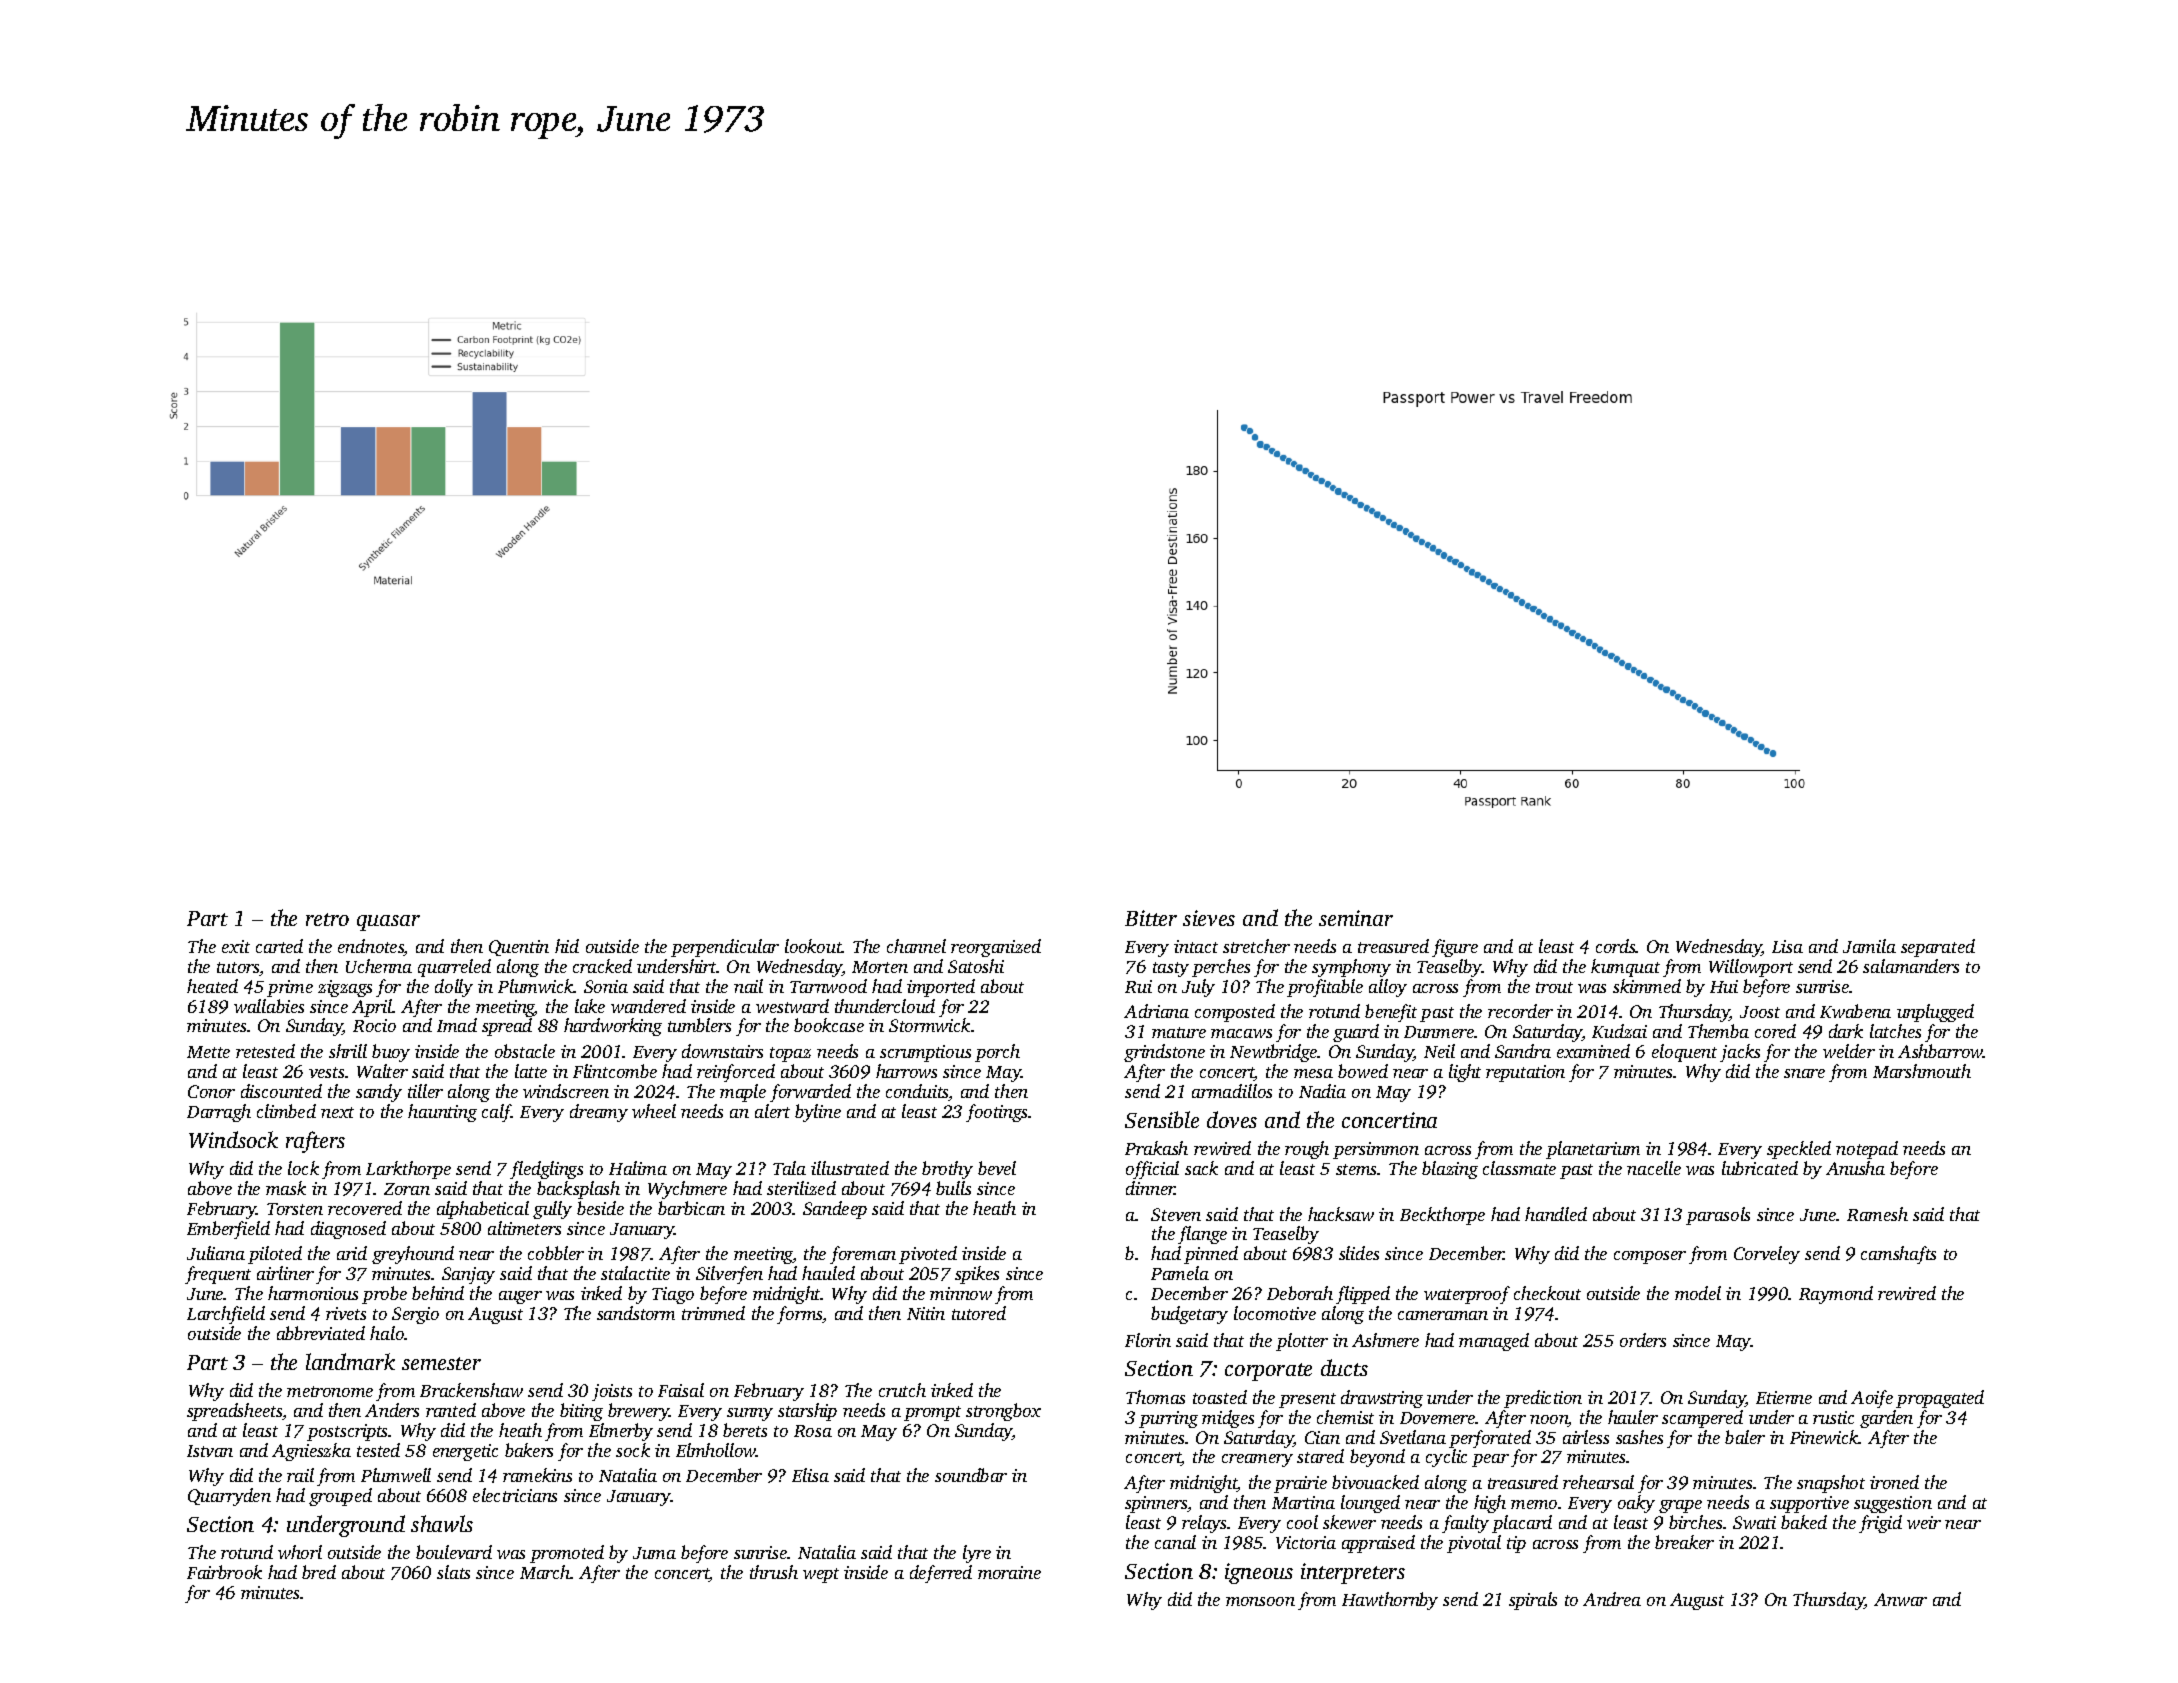 The height and width of the screenshot is (1683, 2178). What do you see at coordinates (1220, 1397) in the screenshot?
I see `toasted` at bounding box center [1220, 1397].
